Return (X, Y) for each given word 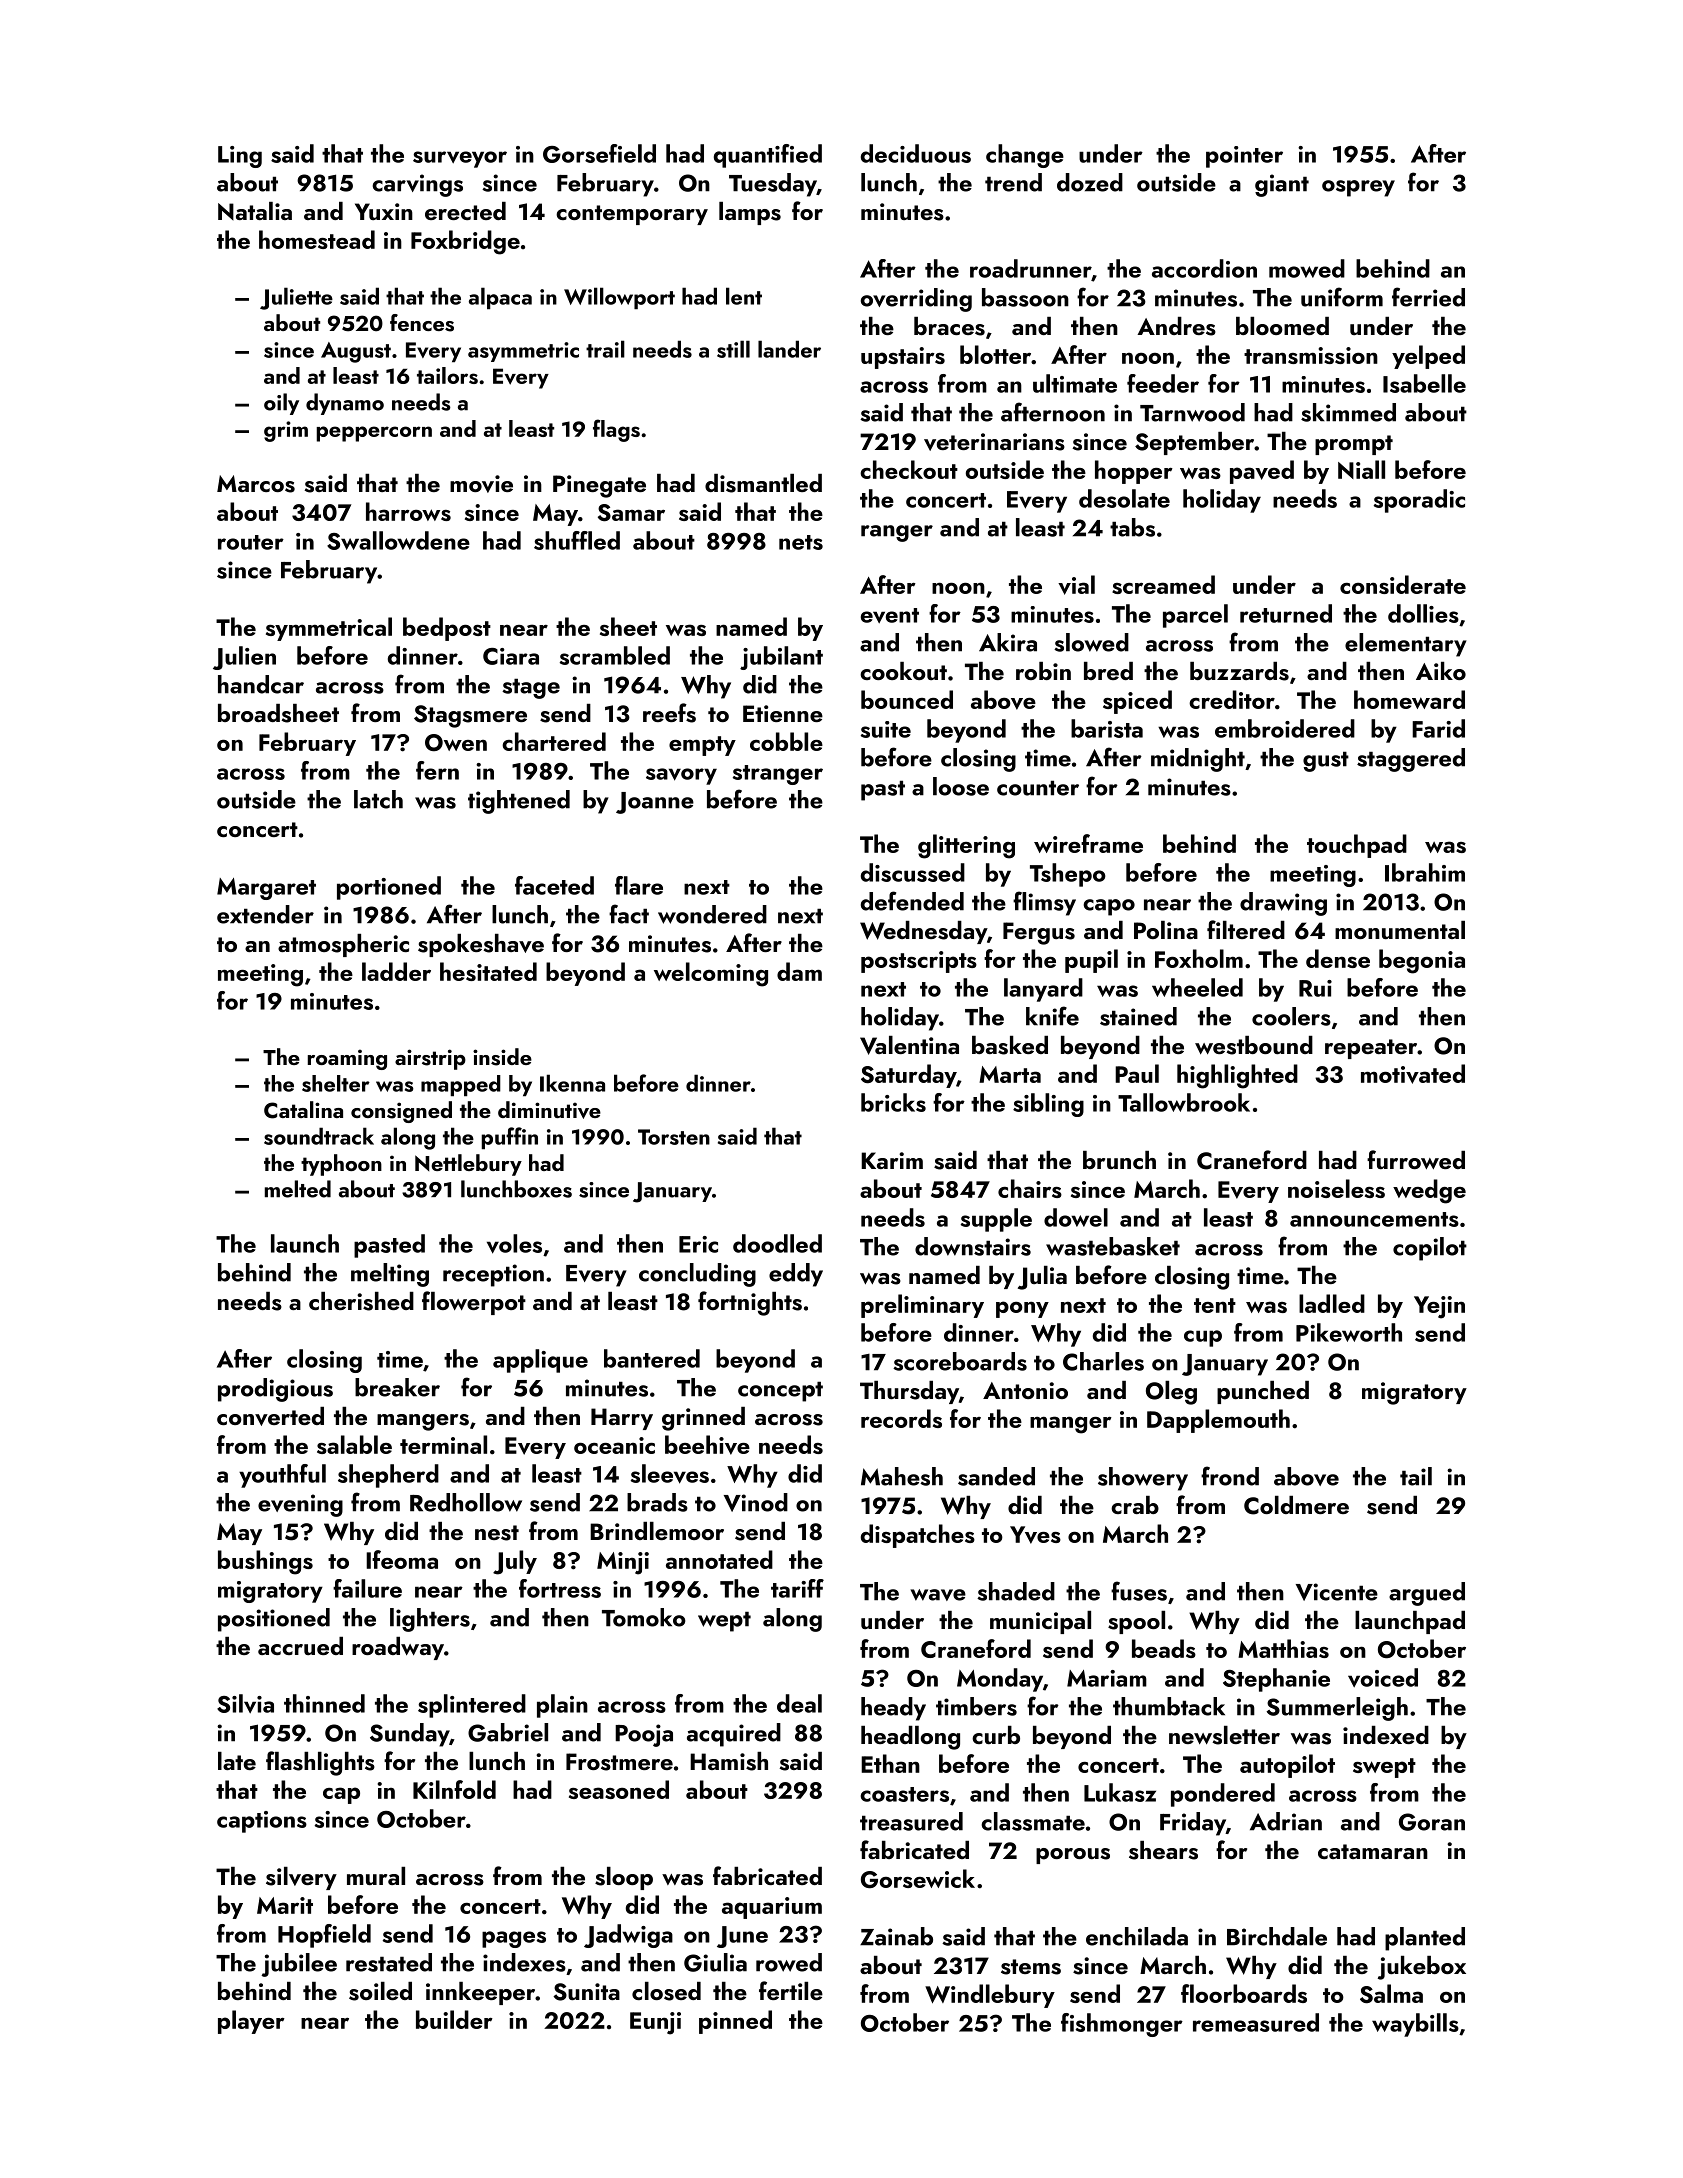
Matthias (1283, 1648)
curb (996, 1735)
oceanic (614, 1445)
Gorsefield (599, 153)
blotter (995, 354)
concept (780, 1391)
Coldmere (1296, 1505)
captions (262, 1822)
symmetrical (329, 629)
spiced (1137, 702)
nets (801, 542)
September (1194, 443)
